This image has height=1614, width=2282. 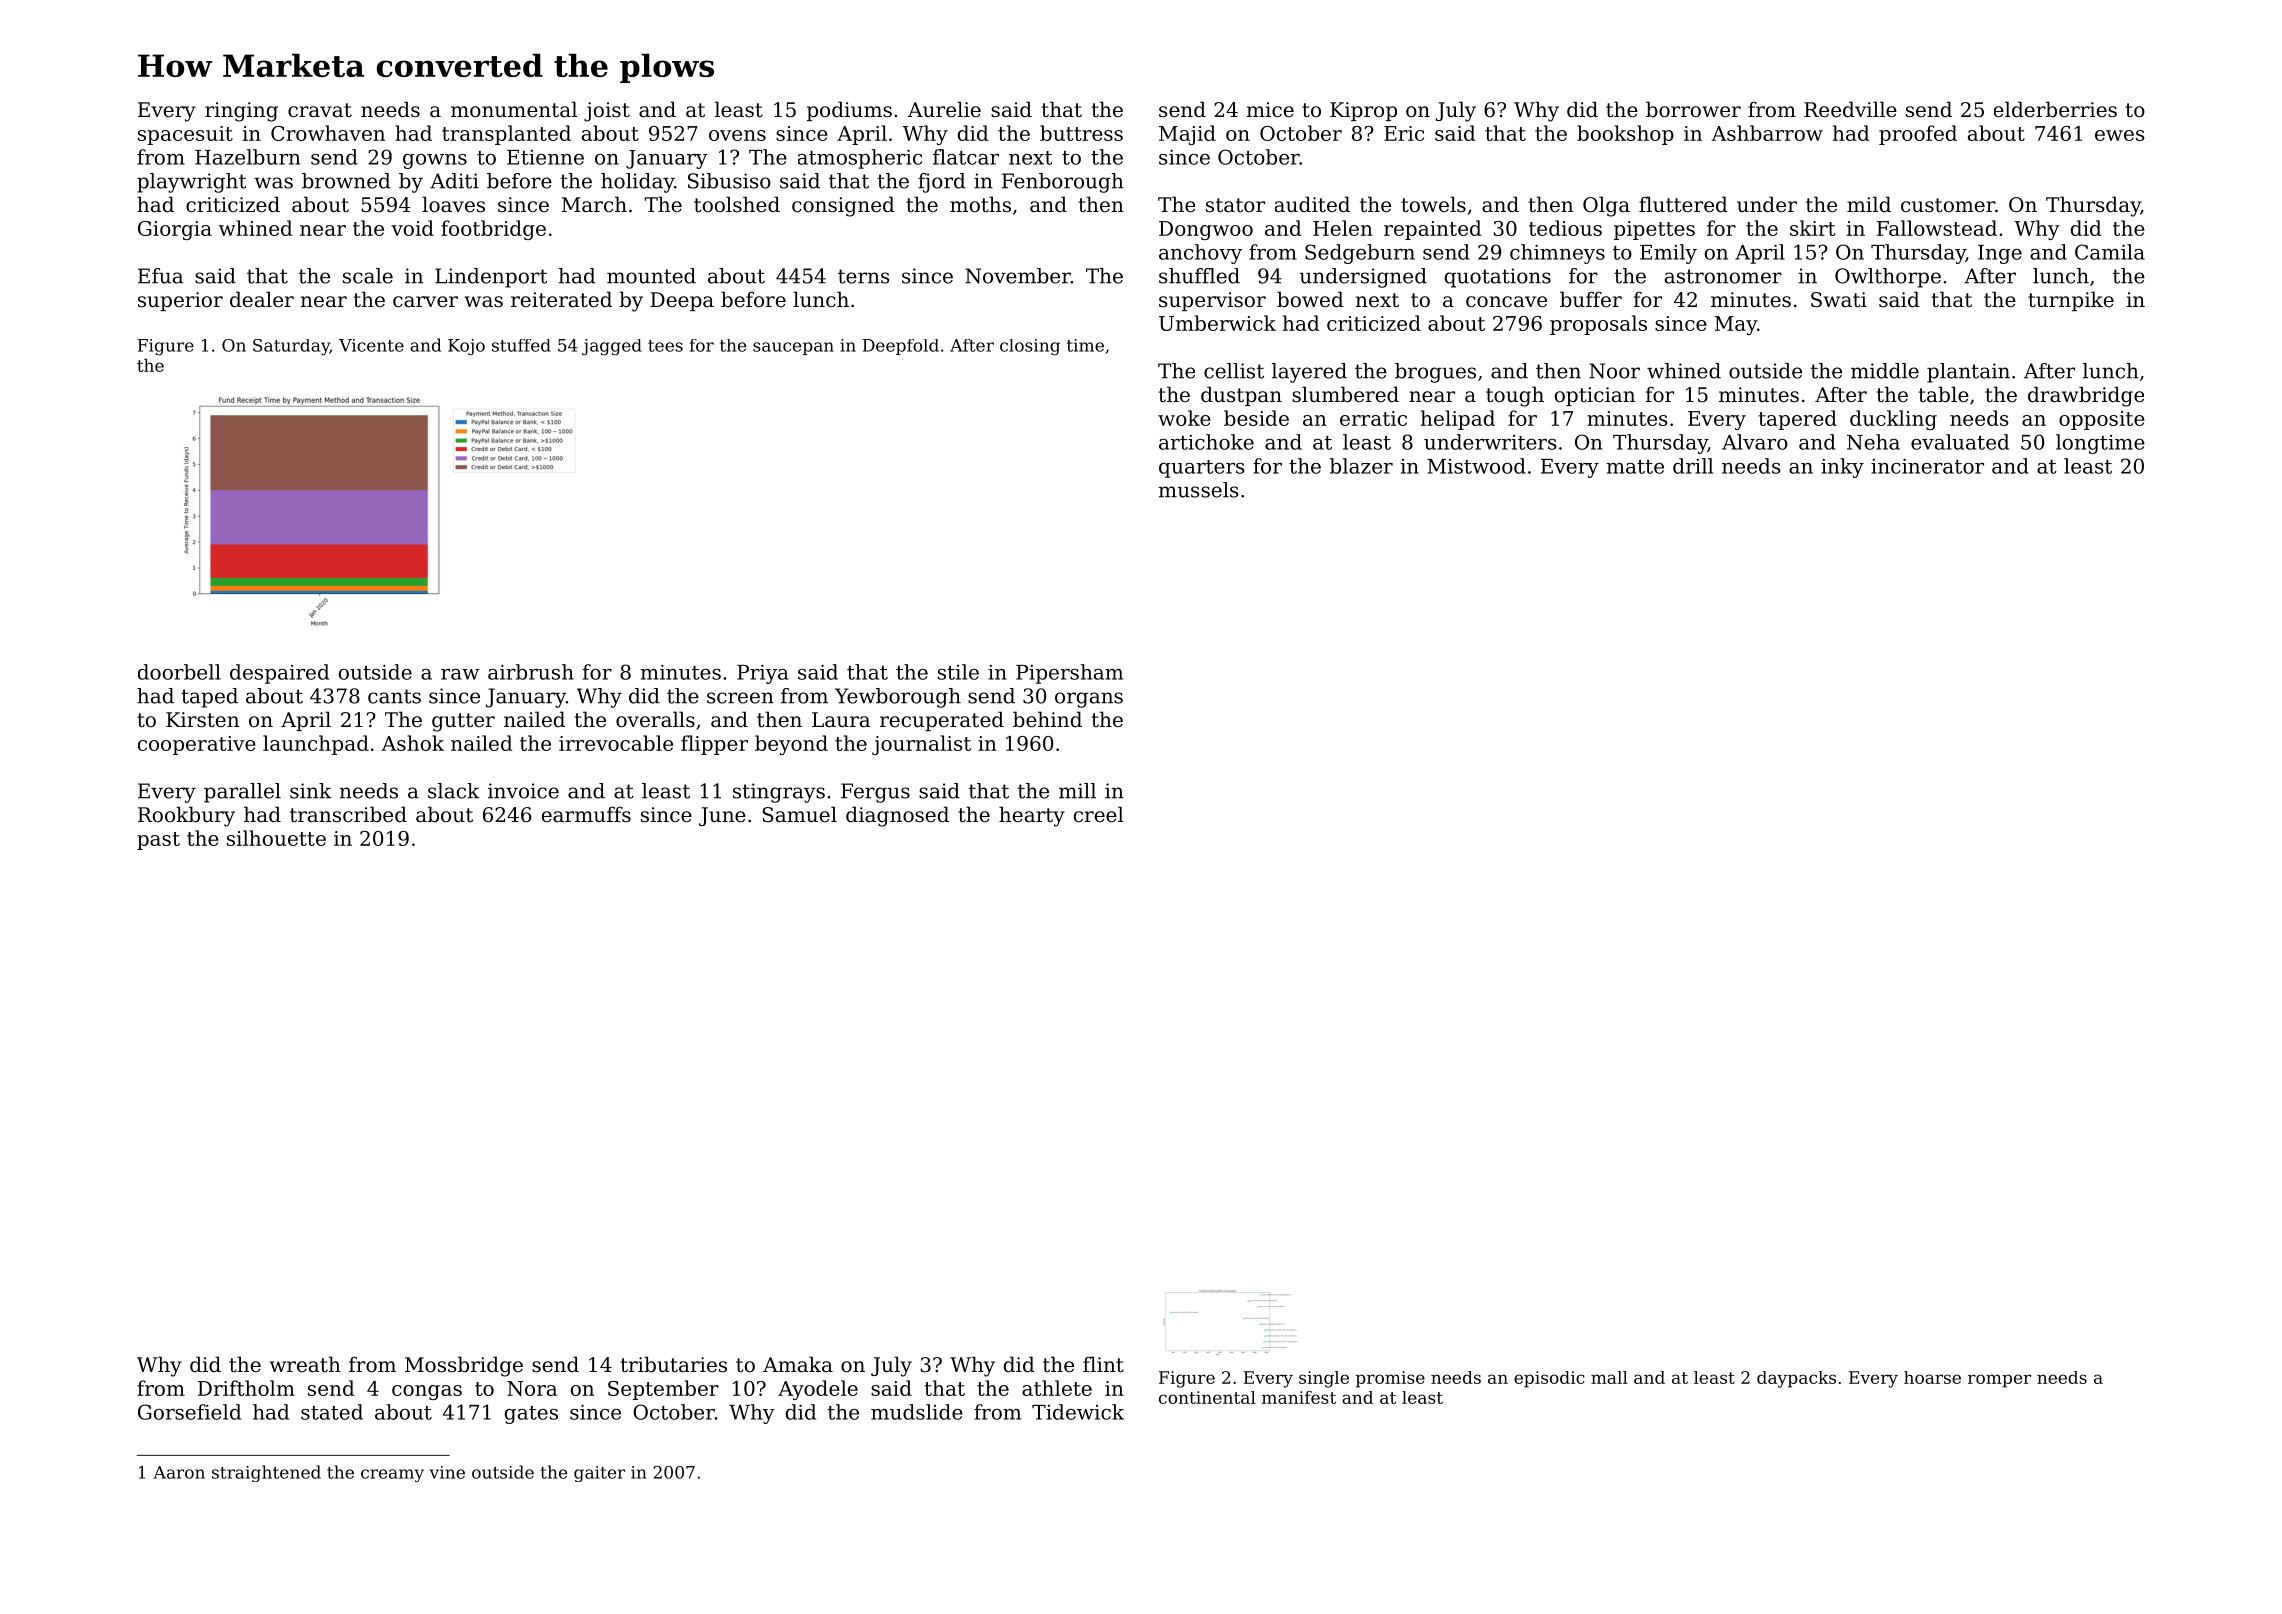 What do you see at coordinates (897, 816) in the image?
I see `diagnosed` at bounding box center [897, 816].
